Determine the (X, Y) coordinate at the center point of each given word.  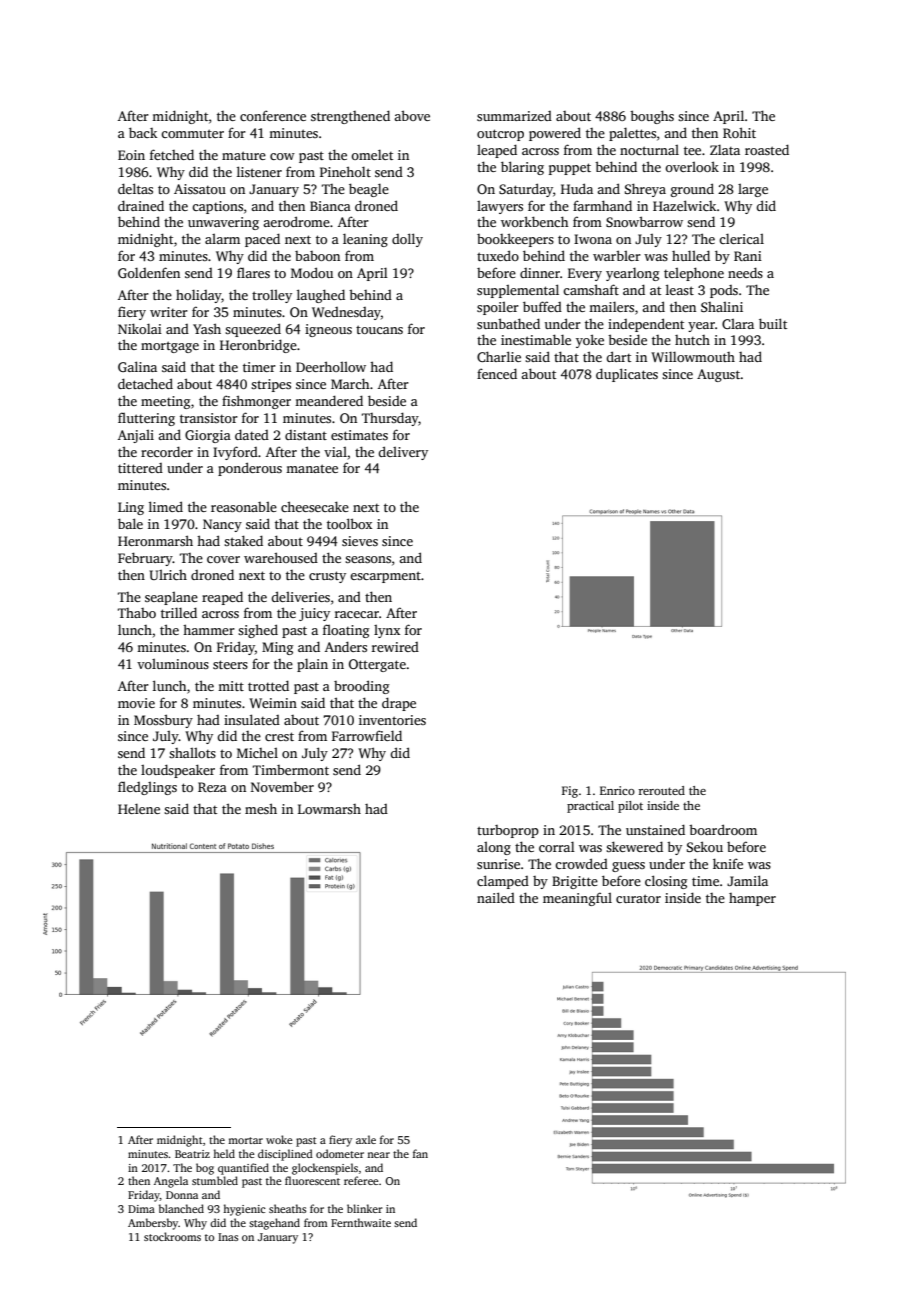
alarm (222, 239)
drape (399, 704)
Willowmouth (693, 357)
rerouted (661, 790)
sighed (258, 631)
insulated (252, 719)
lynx (387, 631)
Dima (141, 1209)
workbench (534, 221)
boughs (652, 117)
